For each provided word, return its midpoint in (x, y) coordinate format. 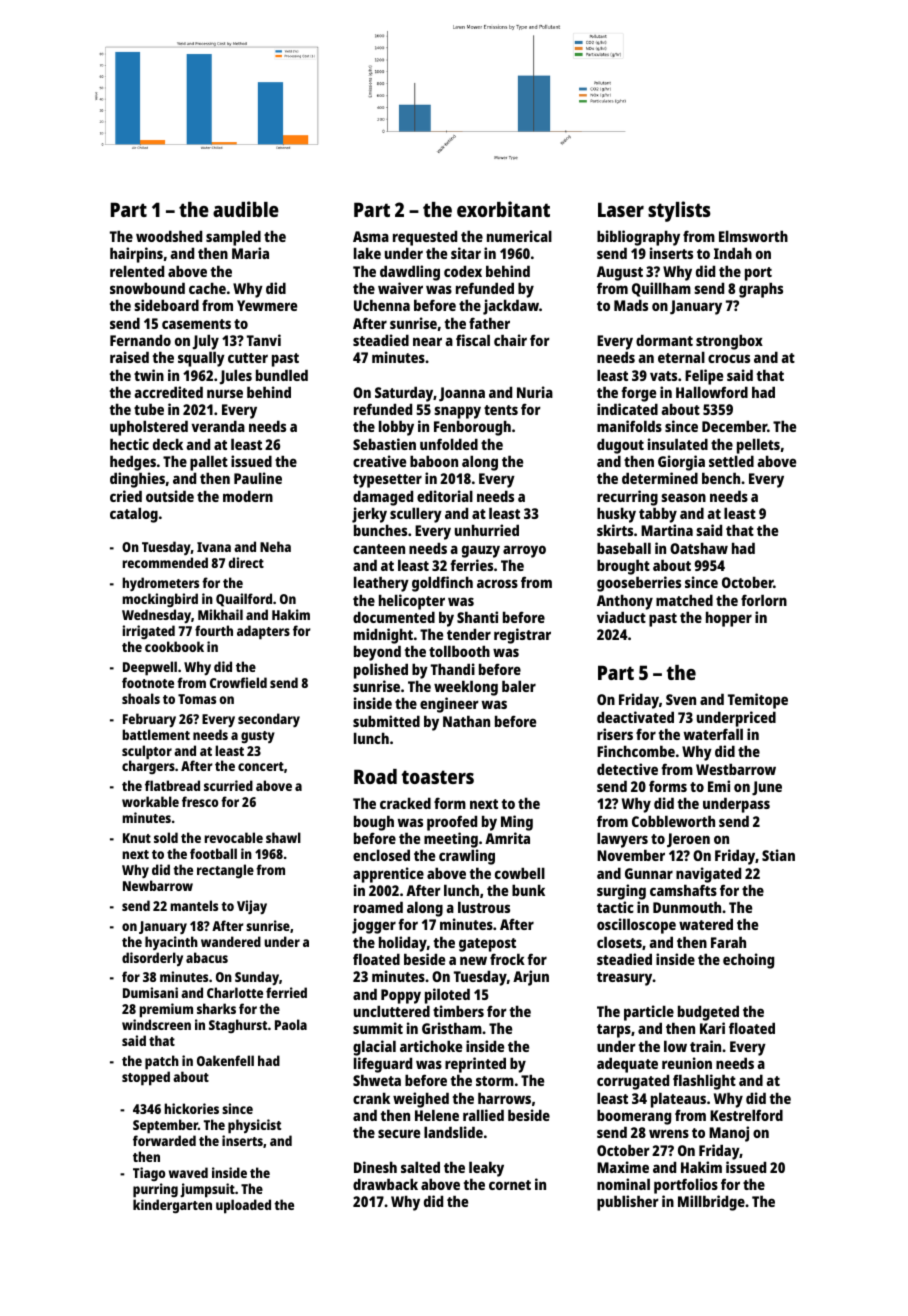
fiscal (473, 340)
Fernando (140, 340)
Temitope (758, 701)
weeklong (466, 688)
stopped (146, 1078)
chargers (148, 767)
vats (663, 376)
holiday (403, 944)
